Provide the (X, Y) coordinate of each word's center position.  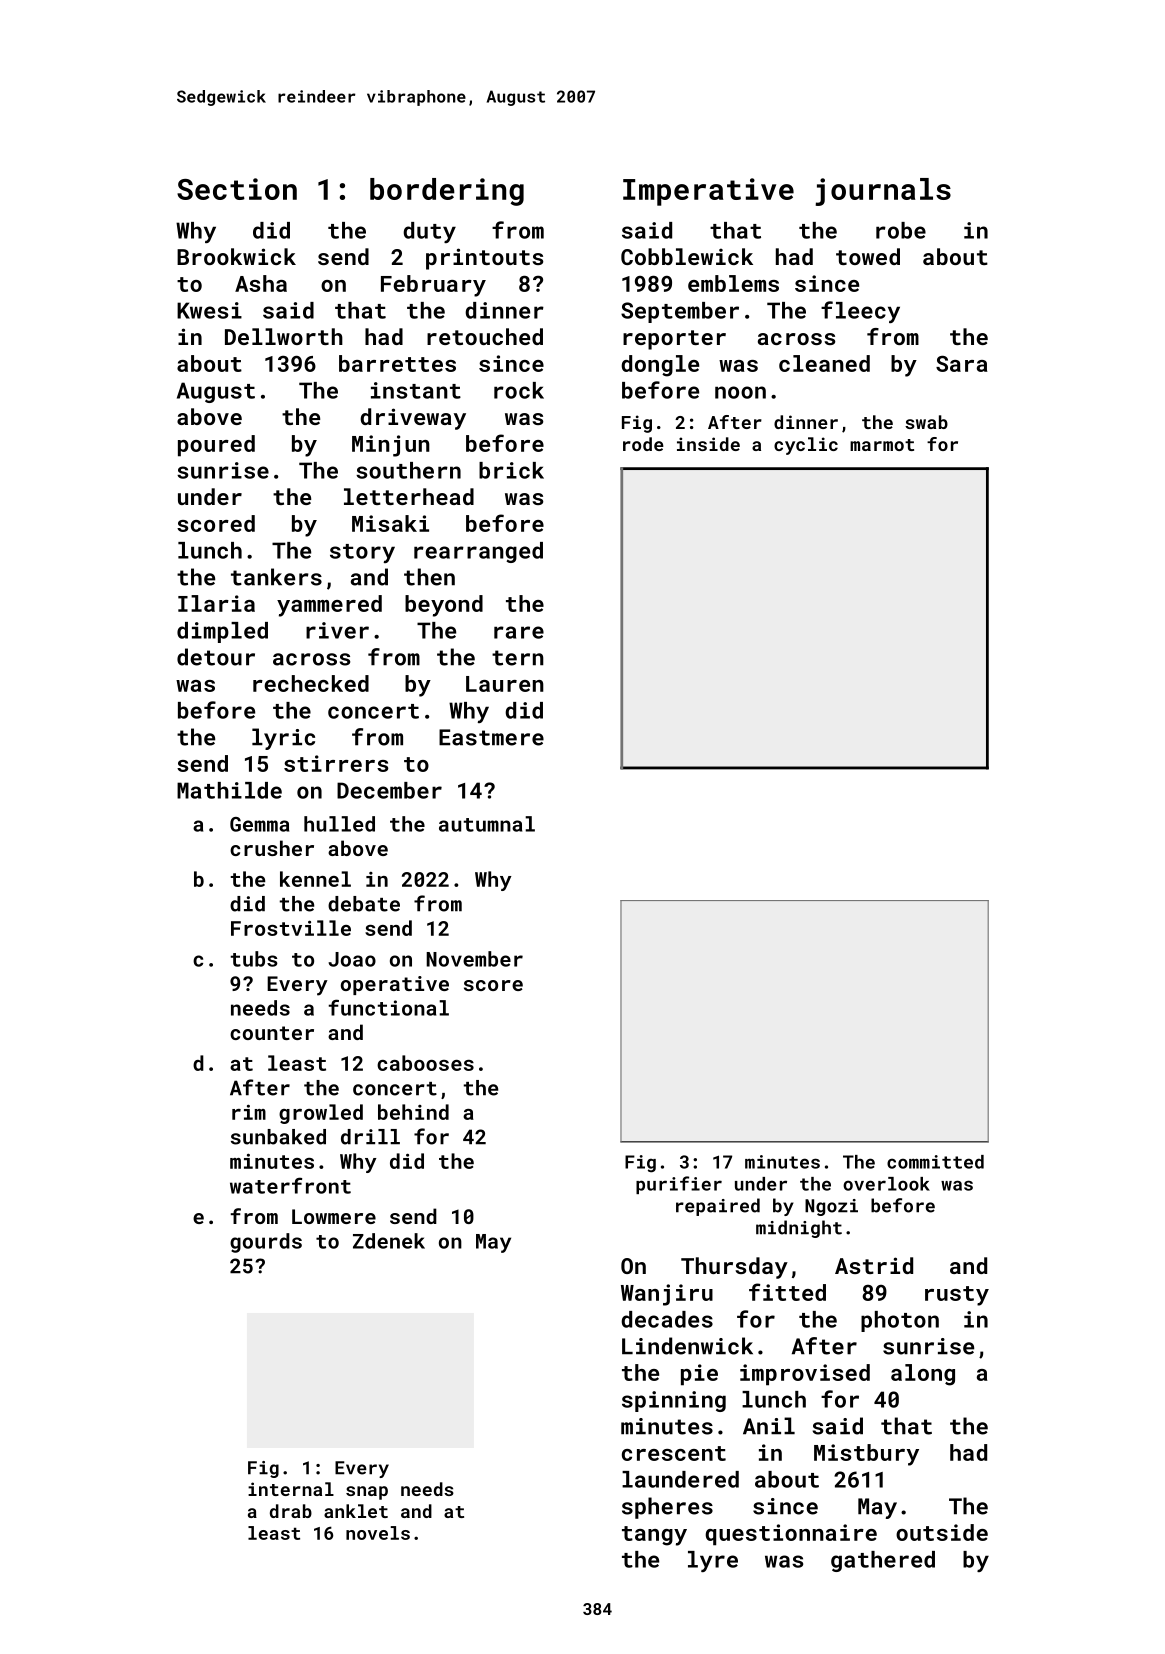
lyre (713, 1561)
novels (378, 1533)
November (474, 959)
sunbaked (278, 1137)
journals (883, 192)
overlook (886, 1184)
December (389, 790)
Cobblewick (687, 256)
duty (429, 232)
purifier (679, 1185)
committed (935, 1162)
